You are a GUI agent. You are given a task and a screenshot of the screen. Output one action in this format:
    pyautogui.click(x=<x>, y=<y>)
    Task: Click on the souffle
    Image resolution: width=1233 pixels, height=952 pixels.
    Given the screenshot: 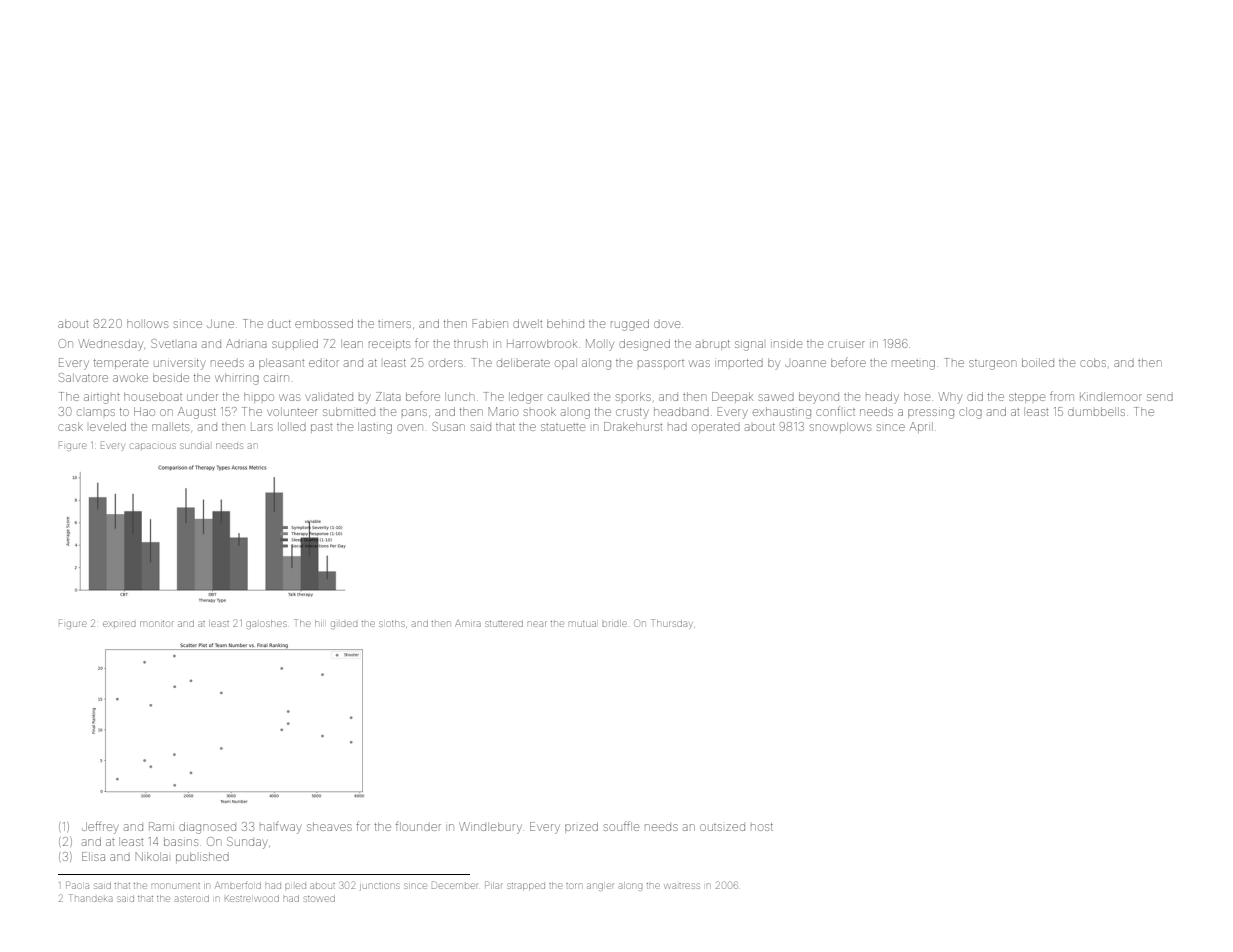 What is the action you would take?
    pyautogui.click(x=621, y=826)
